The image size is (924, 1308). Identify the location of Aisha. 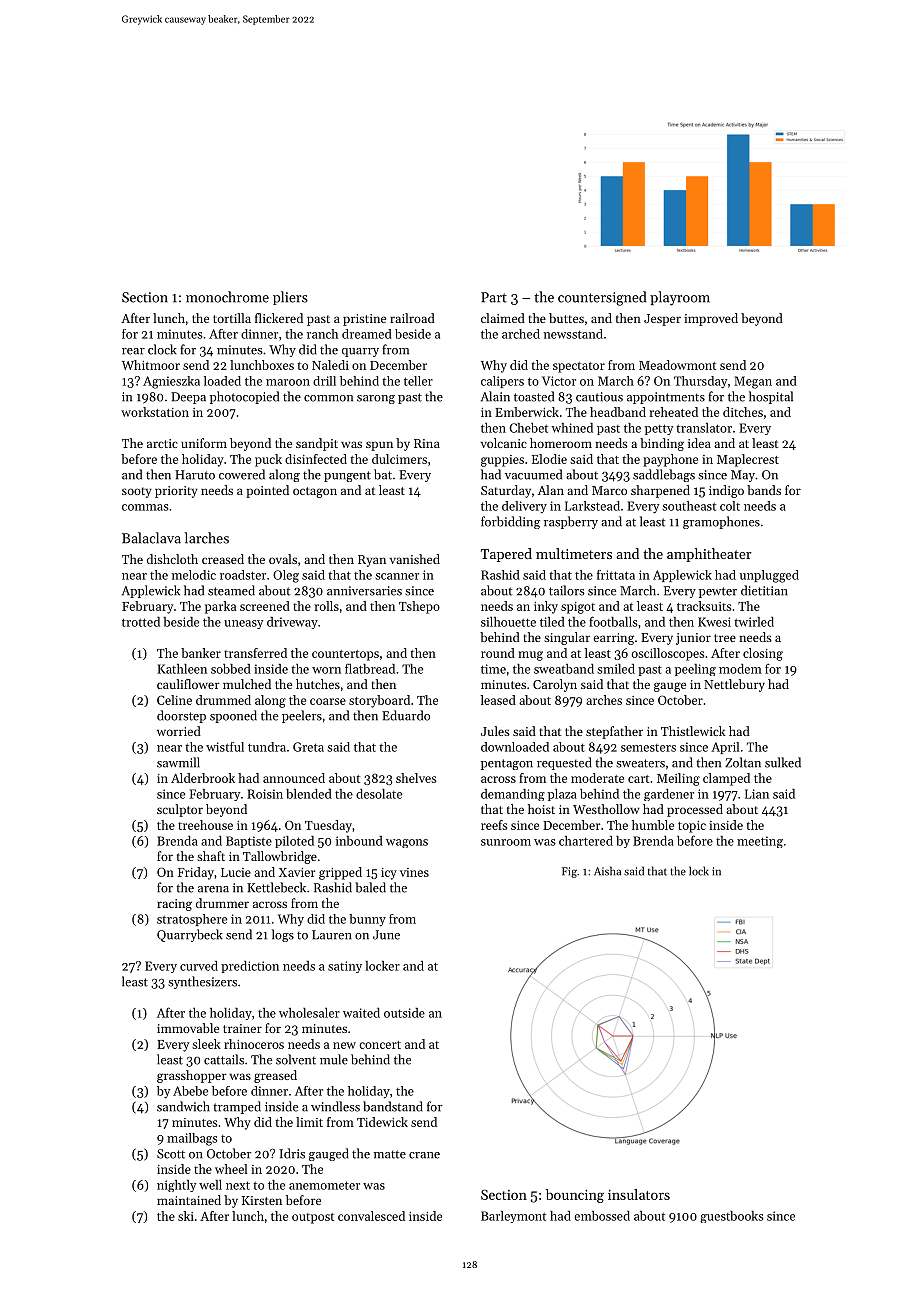
(607, 871).
